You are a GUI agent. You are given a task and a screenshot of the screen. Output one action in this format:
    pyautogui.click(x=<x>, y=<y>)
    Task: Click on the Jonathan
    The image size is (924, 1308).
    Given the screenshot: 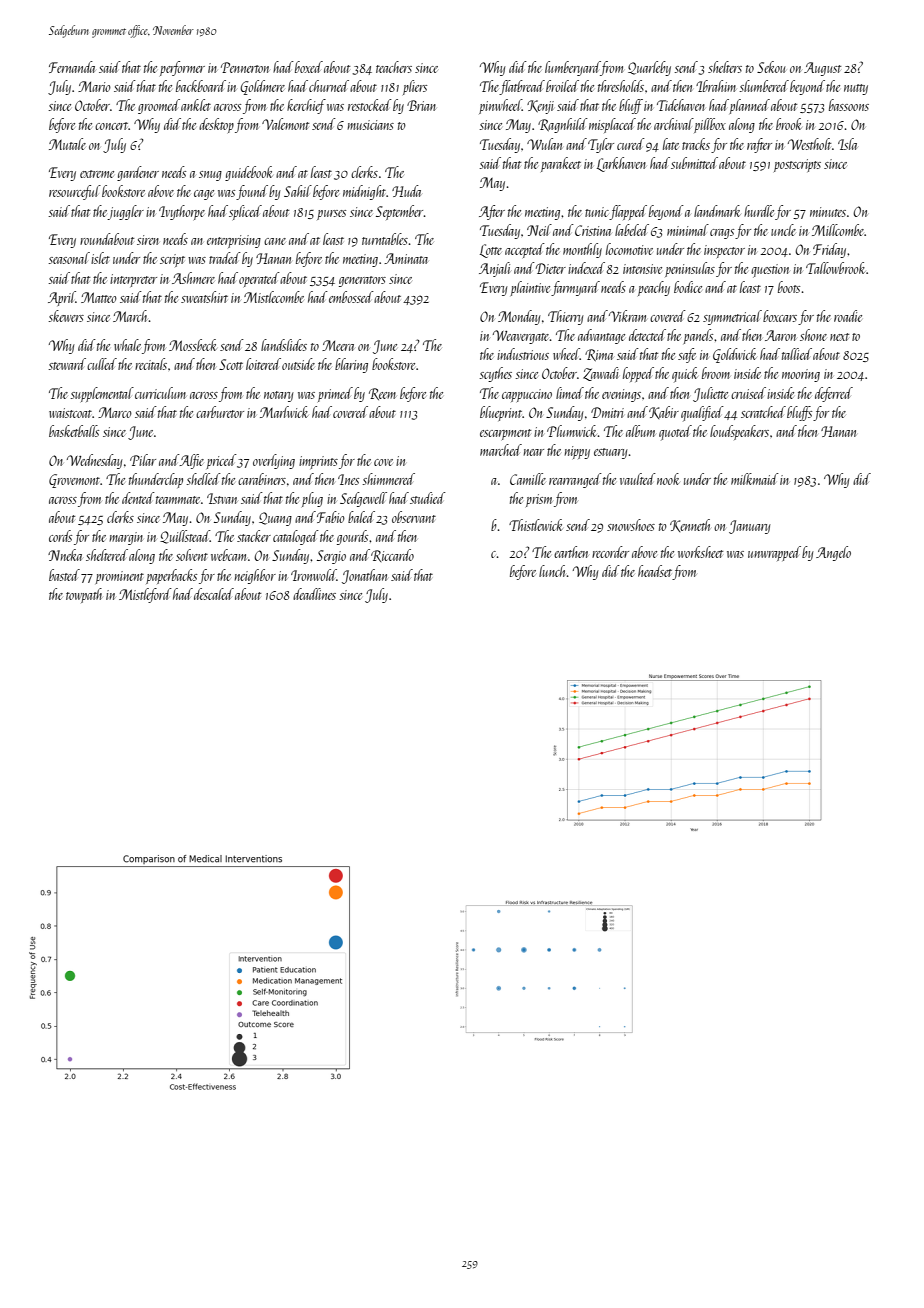 What is the action you would take?
    pyautogui.click(x=364, y=576)
